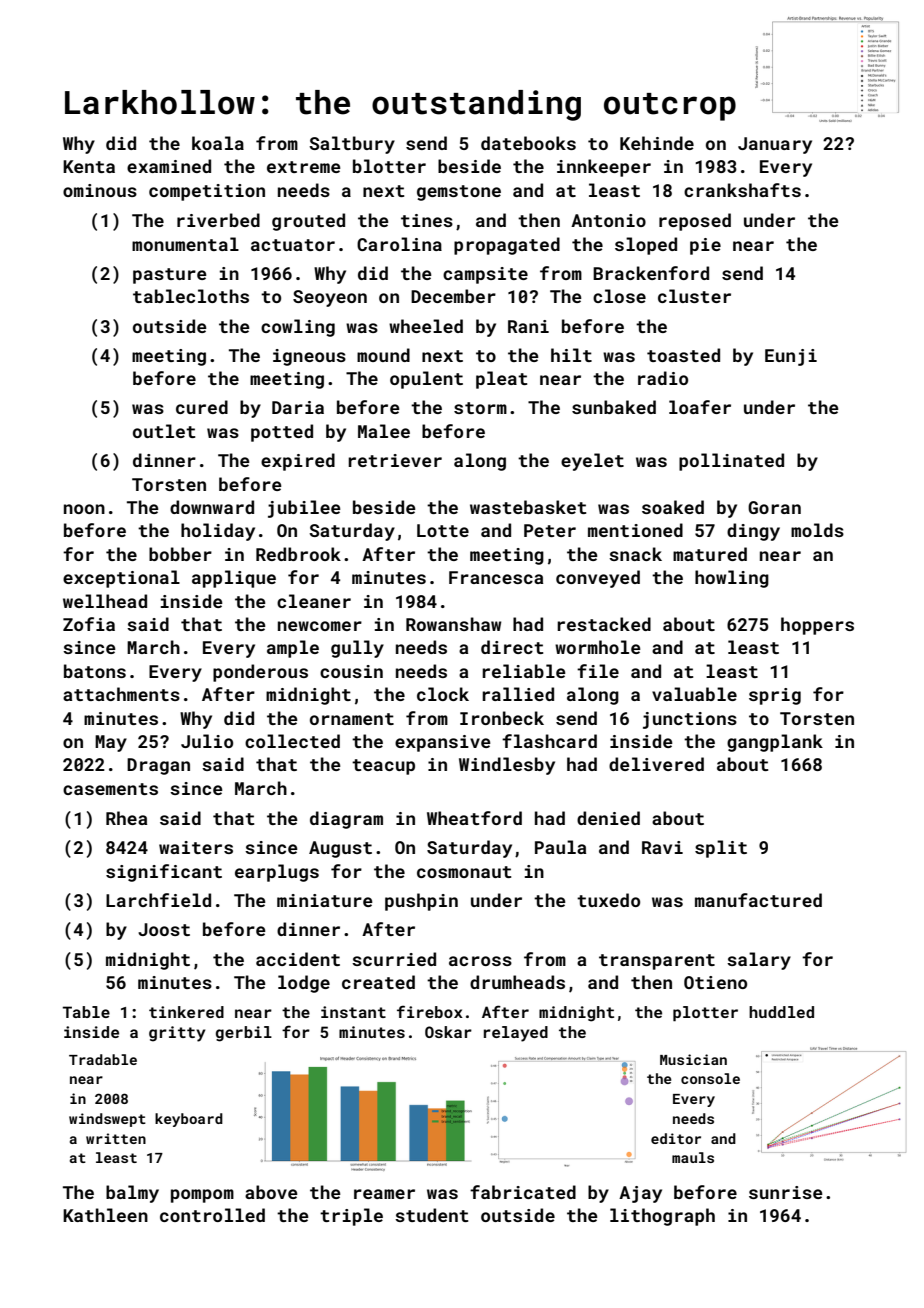 The image size is (924, 1308). Describe the element at coordinates (781, 1012) in the document. I see `huddled` at that location.
